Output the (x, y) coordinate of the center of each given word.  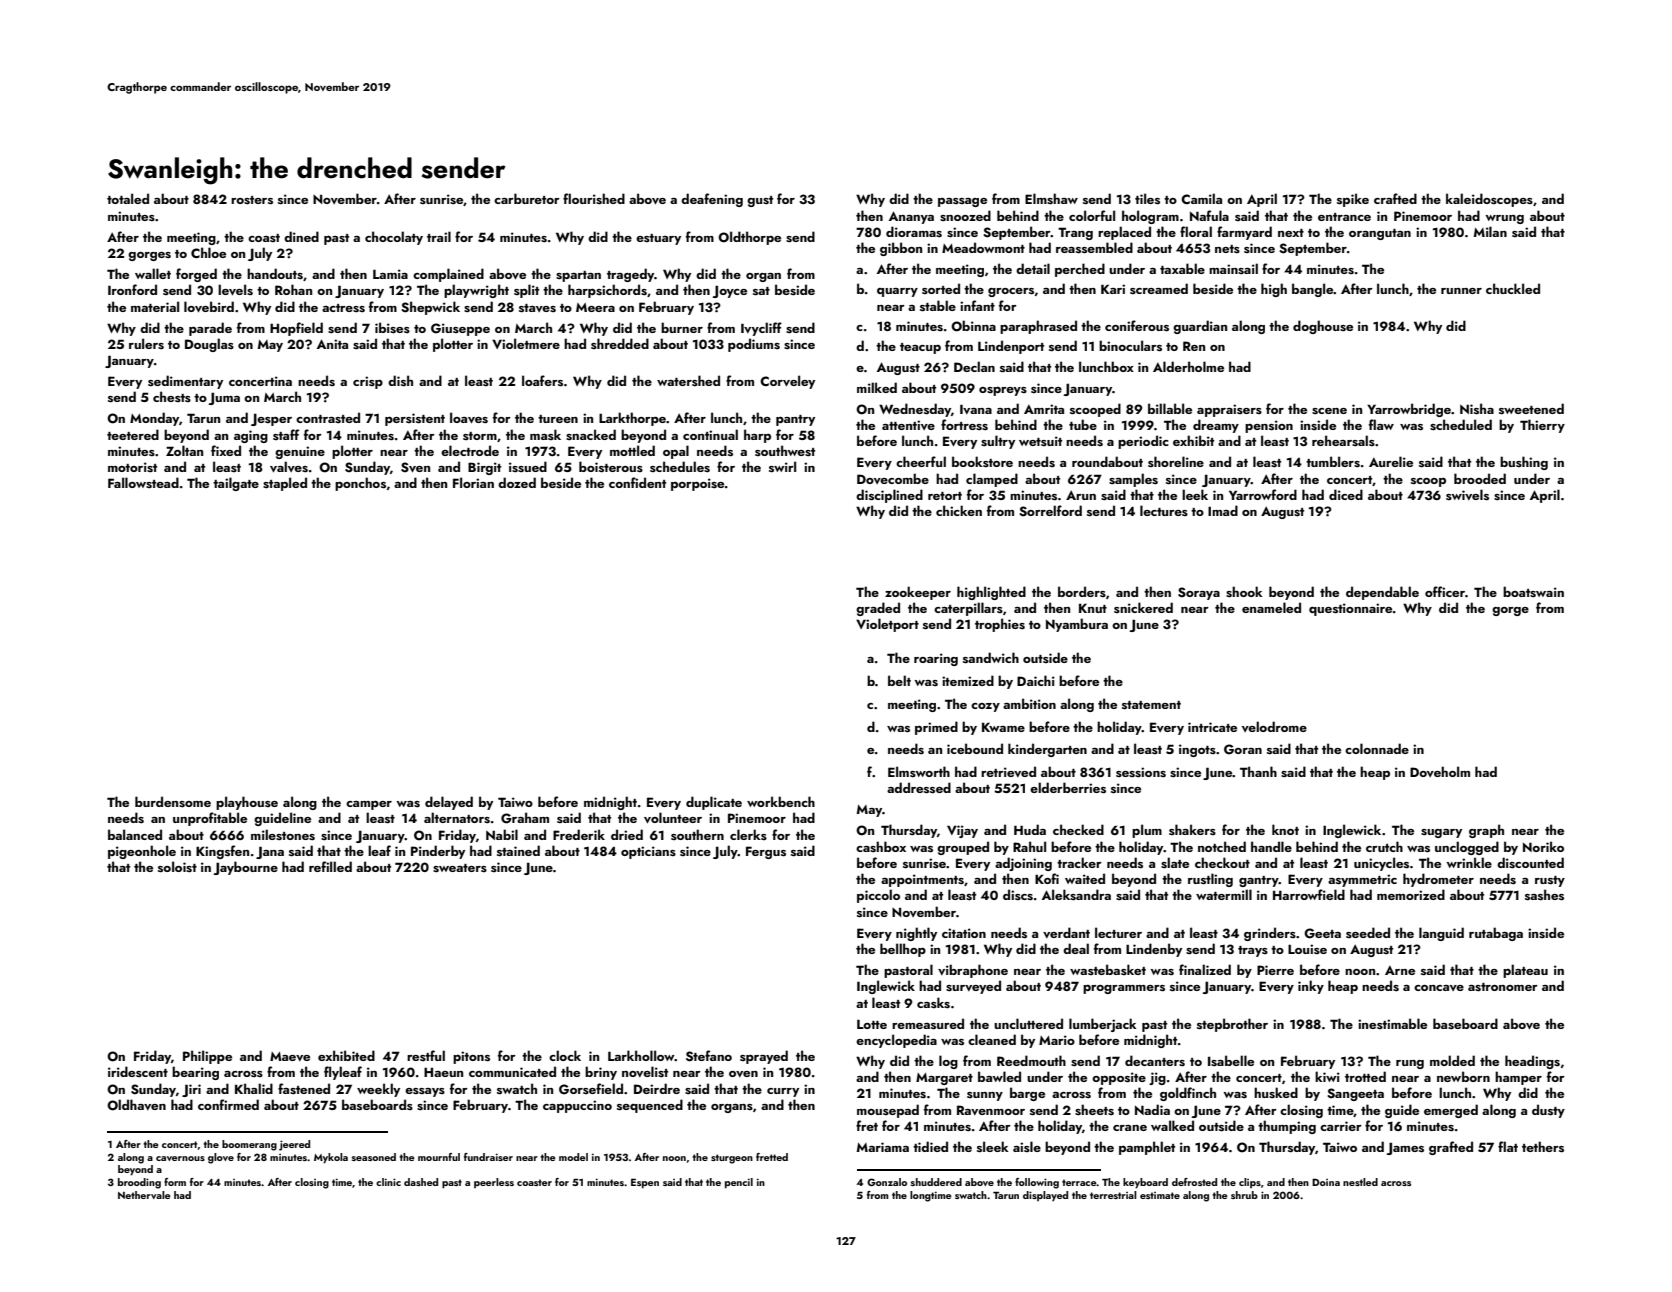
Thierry (1542, 426)
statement (1151, 705)
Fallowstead (143, 483)
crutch (1384, 846)
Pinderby (438, 852)
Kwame (1003, 727)
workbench (781, 801)
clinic (388, 1182)
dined (301, 236)
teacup (920, 348)
